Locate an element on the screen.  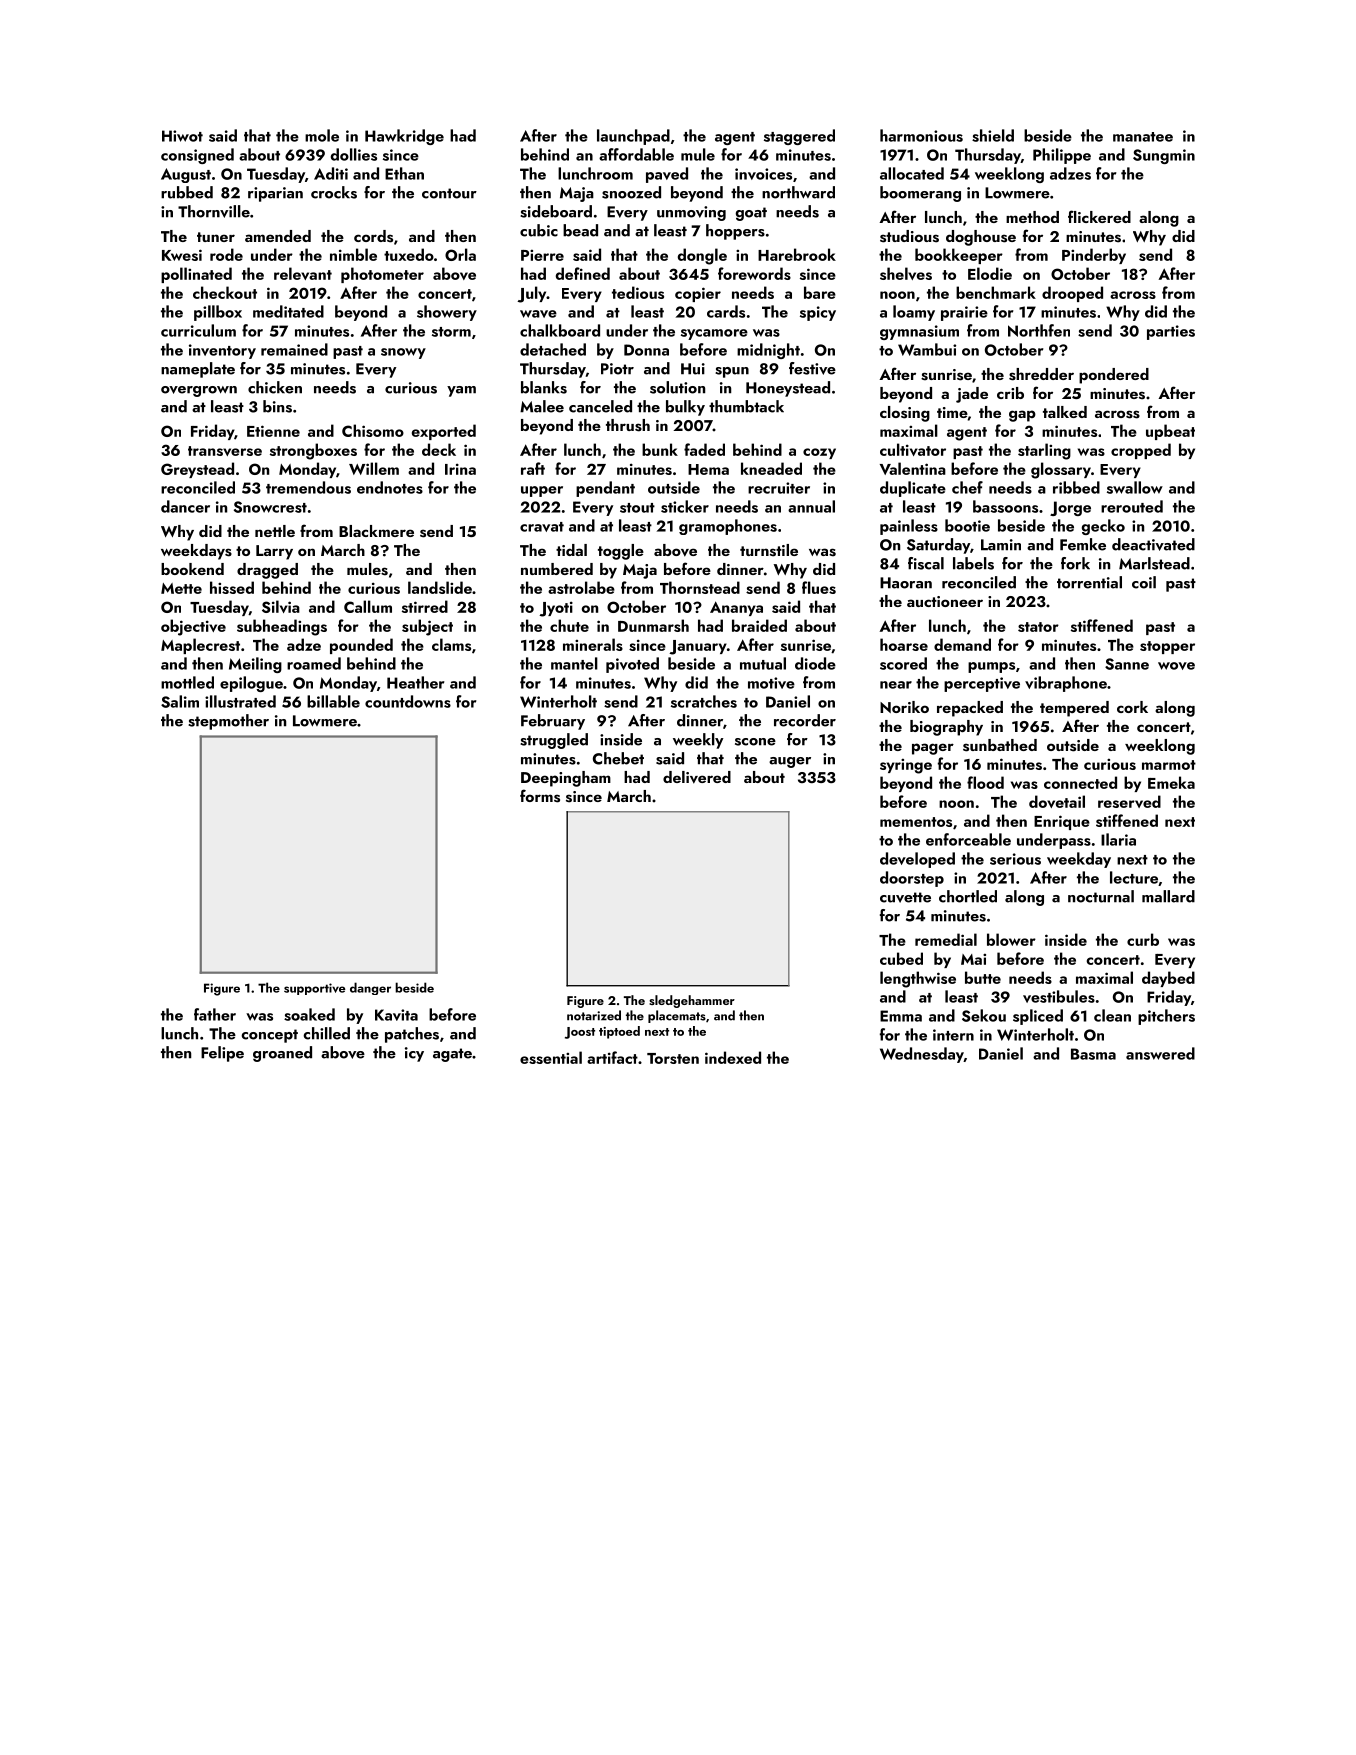
Pinderby is located at coordinates (1094, 256).
